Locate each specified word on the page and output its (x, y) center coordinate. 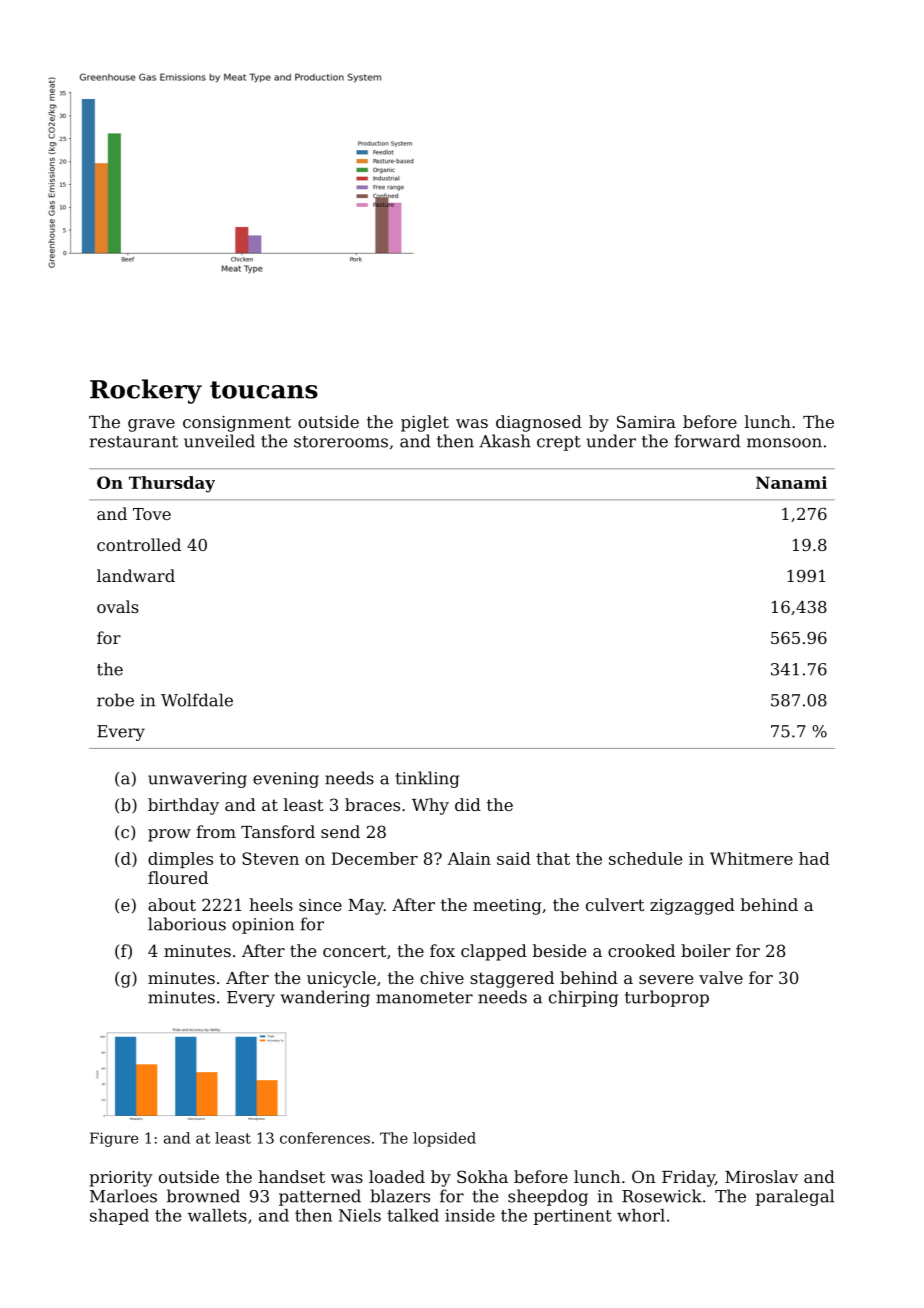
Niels (360, 1215)
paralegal (795, 1197)
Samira (646, 421)
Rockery (146, 391)
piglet (425, 423)
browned (203, 1196)
